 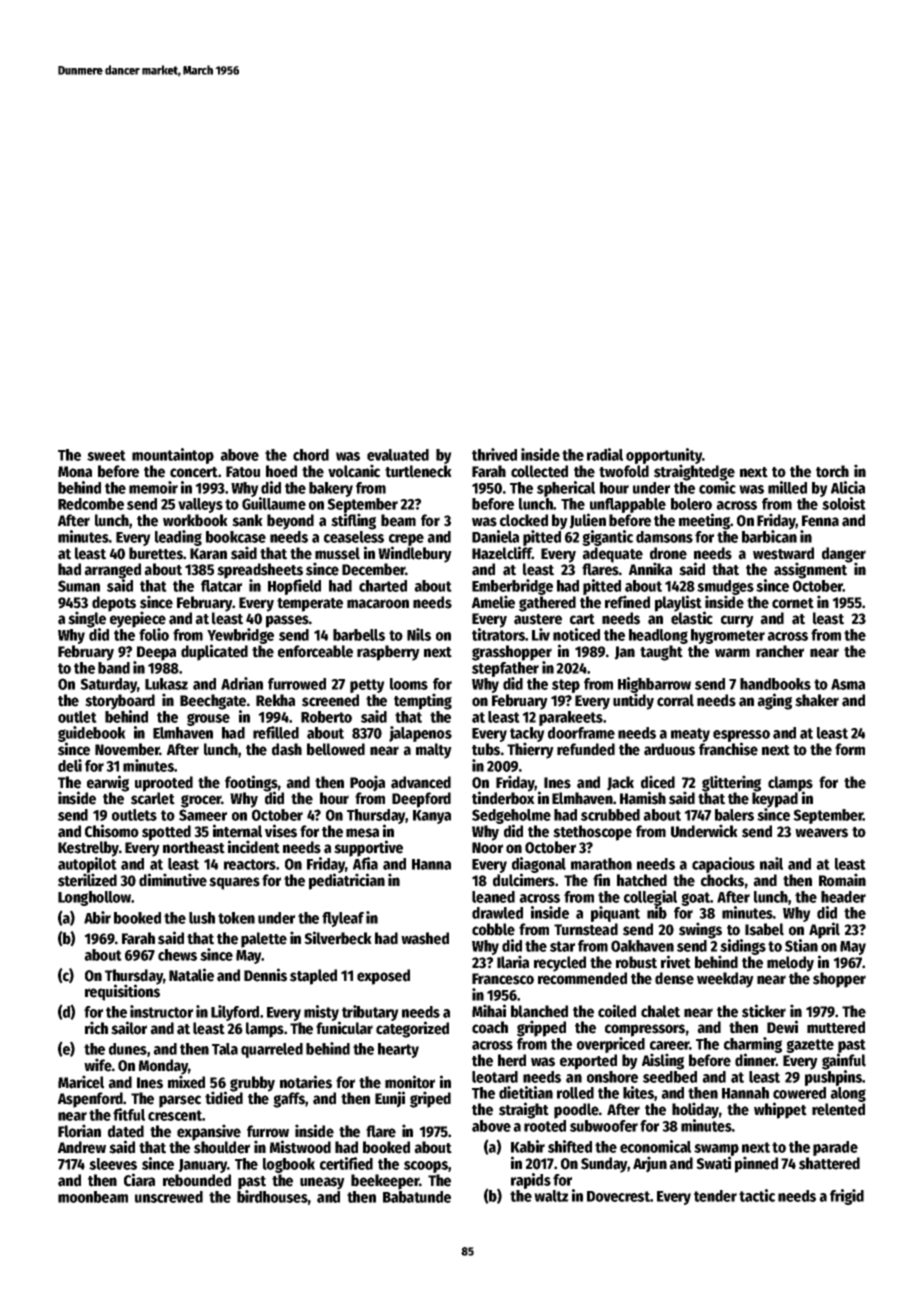 What do you see at coordinates (398, 455) in the page?
I see `evaluated` at bounding box center [398, 455].
